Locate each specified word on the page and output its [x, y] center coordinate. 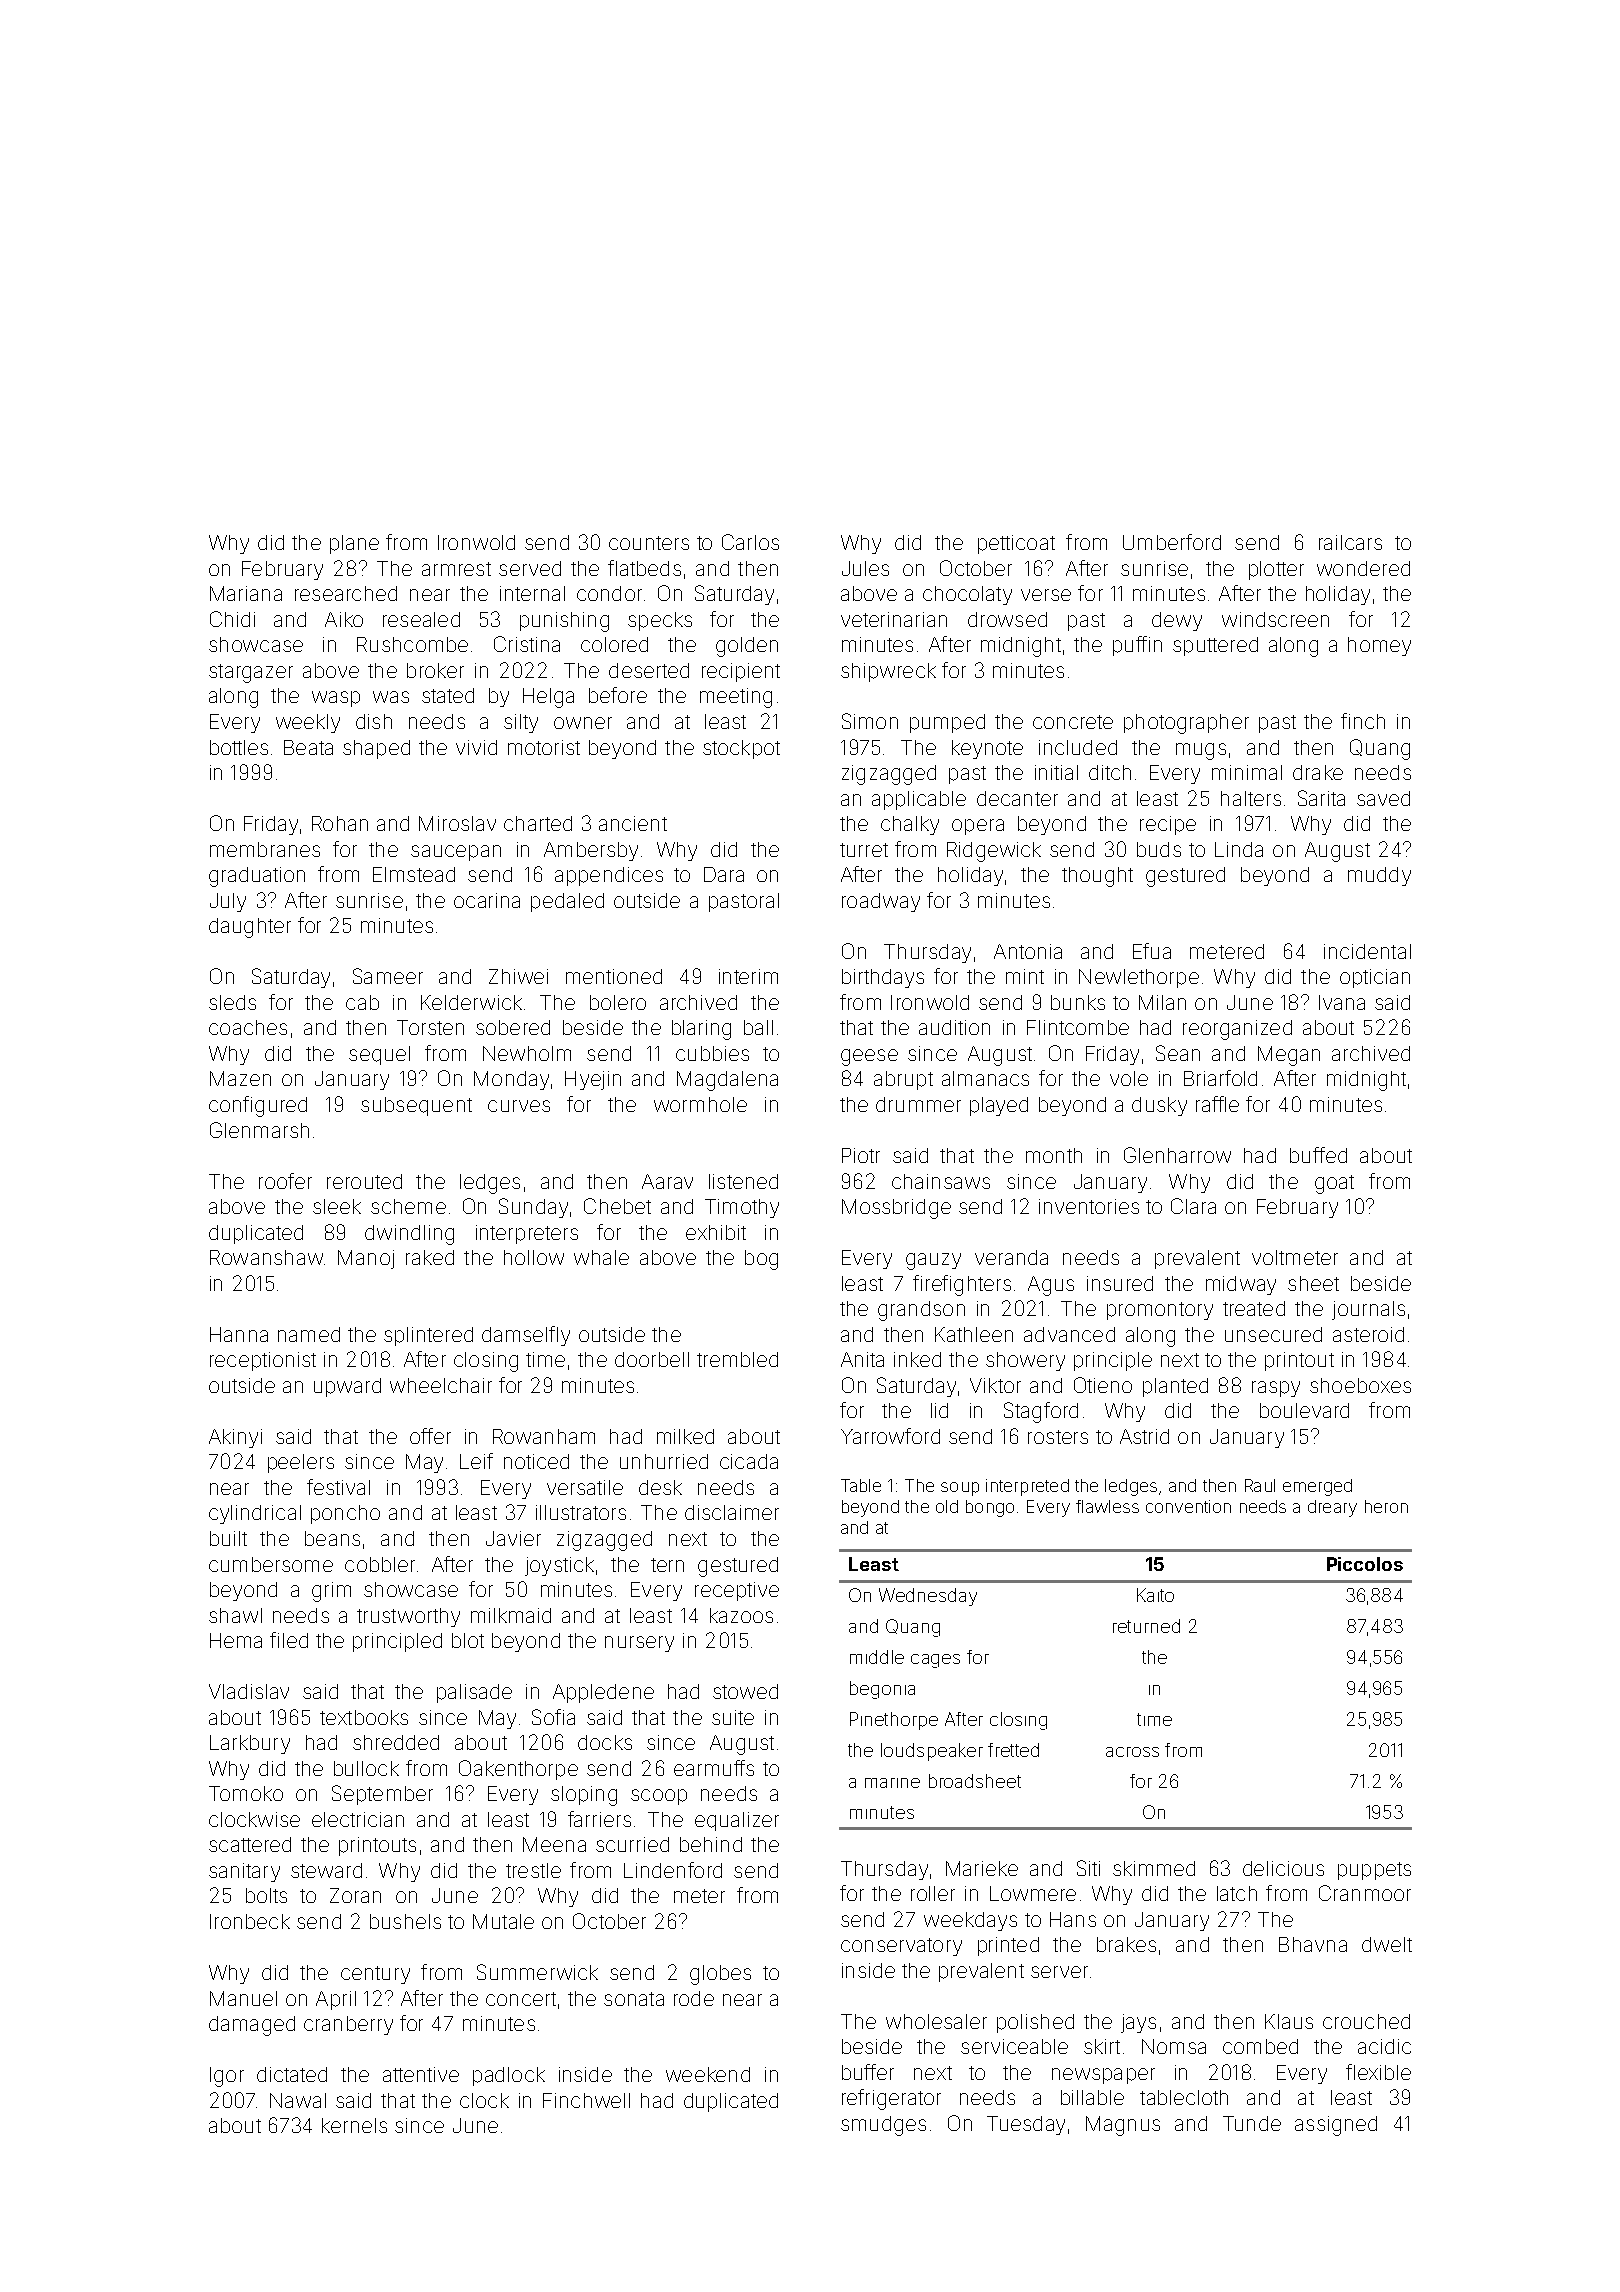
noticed [536, 1461]
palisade [474, 1693]
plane [354, 544]
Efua [1152, 951]
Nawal [298, 2100]
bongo [990, 1508]
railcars [1350, 542]
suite [733, 1717]
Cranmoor [1365, 1893]
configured [258, 1106]
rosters [1058, 1437]
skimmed [1154, 1868]
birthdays [883, 978]
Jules [865, 568]
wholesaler [936, 2021]
